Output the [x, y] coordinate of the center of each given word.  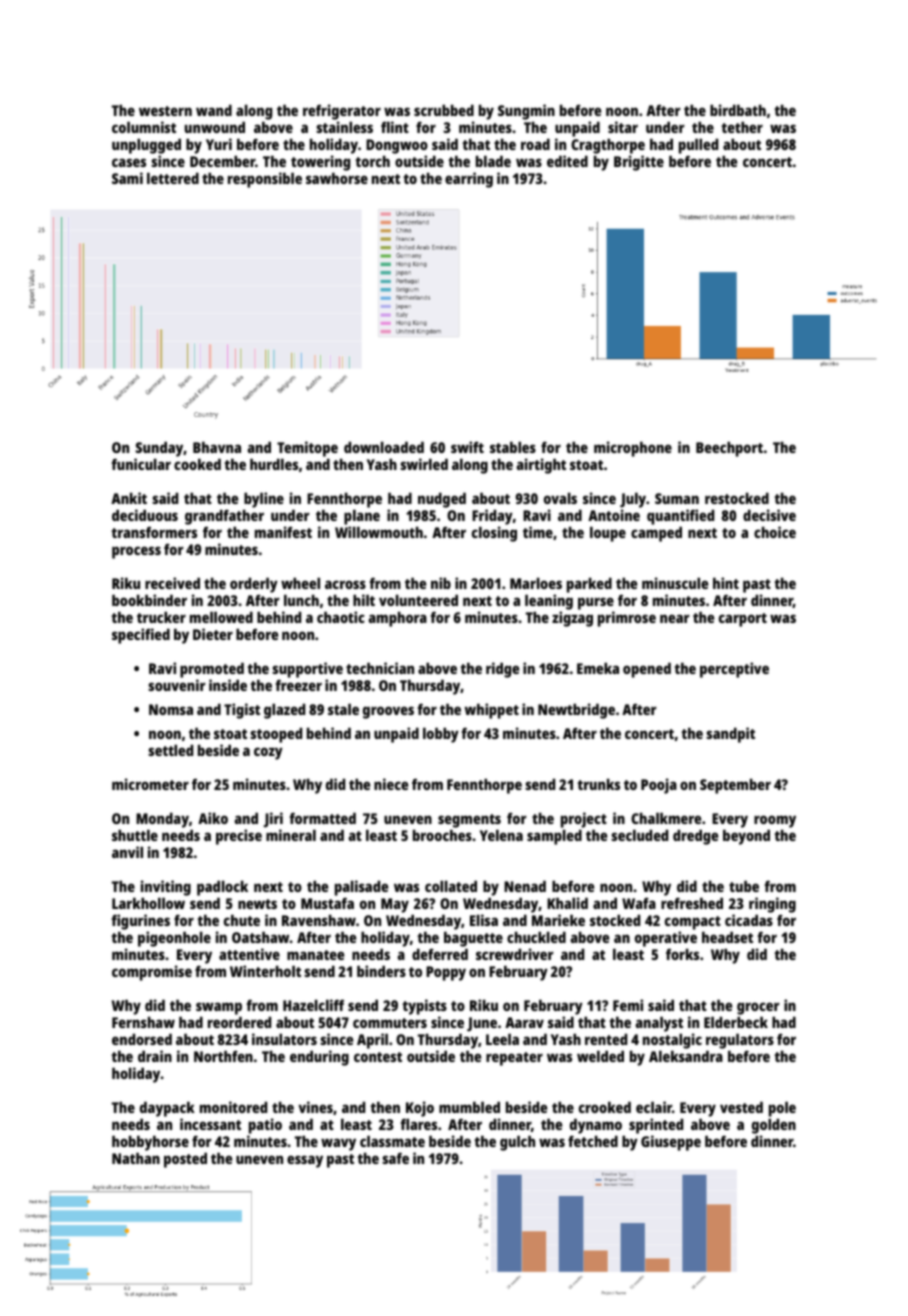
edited [567, 161]
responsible [265, 180]
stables [513, 447]
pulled [698, 147]
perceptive [734, 670]
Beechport [729, 449]
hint [726, 583]
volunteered [418, 600]
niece [391, 784]
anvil [127, 852]
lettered [173, 178]
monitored [233, 1107]
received [172, 583]
